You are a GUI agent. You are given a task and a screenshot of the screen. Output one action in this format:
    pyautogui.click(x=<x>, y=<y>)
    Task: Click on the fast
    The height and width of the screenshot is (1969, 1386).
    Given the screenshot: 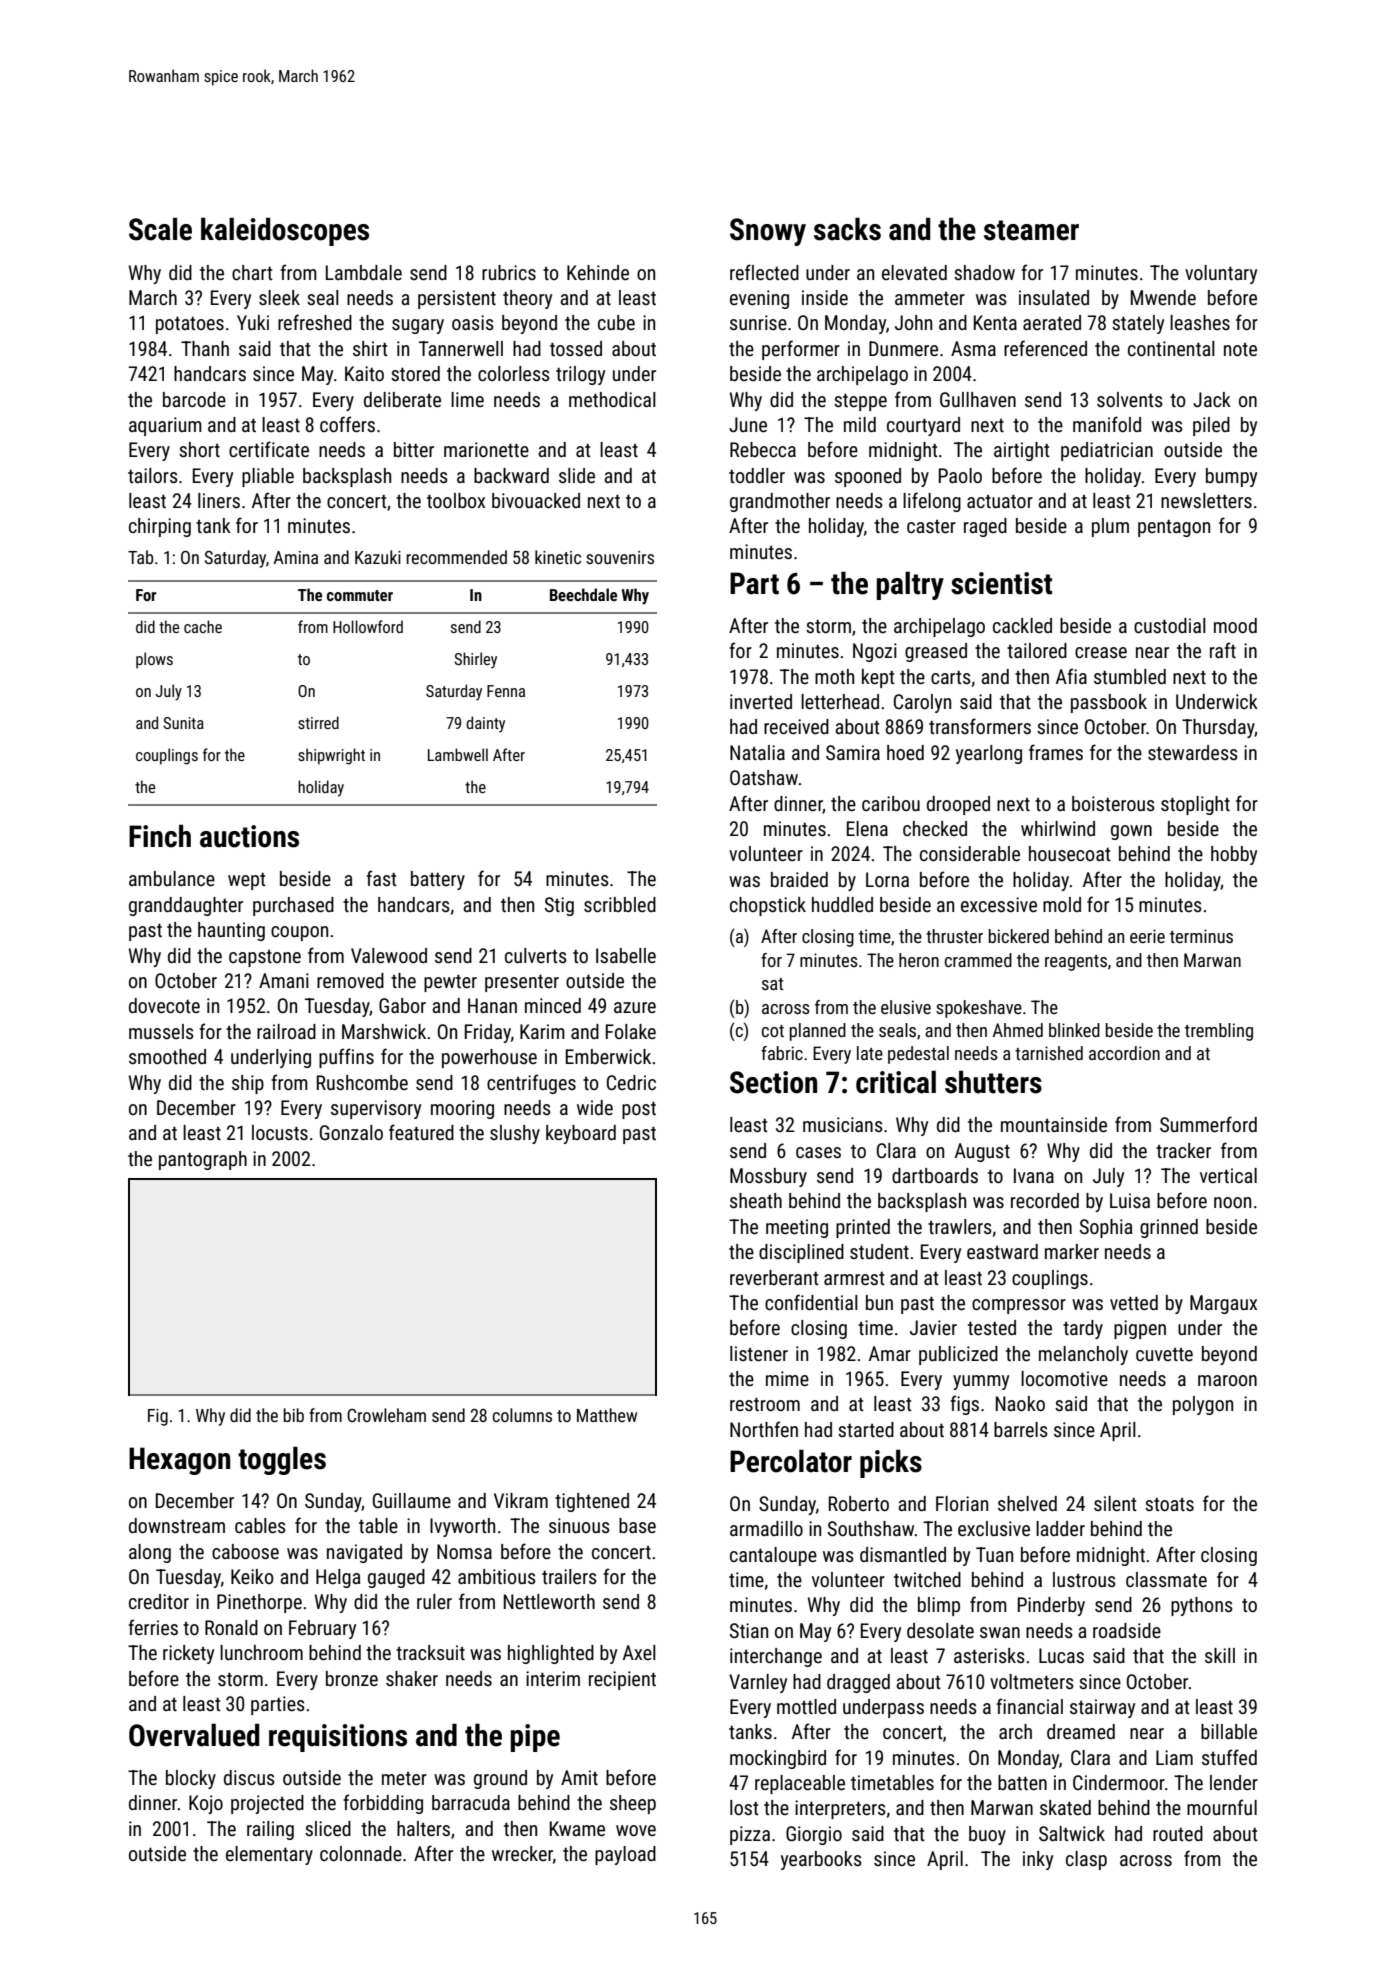 What is the action you would take?
    pyautogui.click(x=381, y=878)
